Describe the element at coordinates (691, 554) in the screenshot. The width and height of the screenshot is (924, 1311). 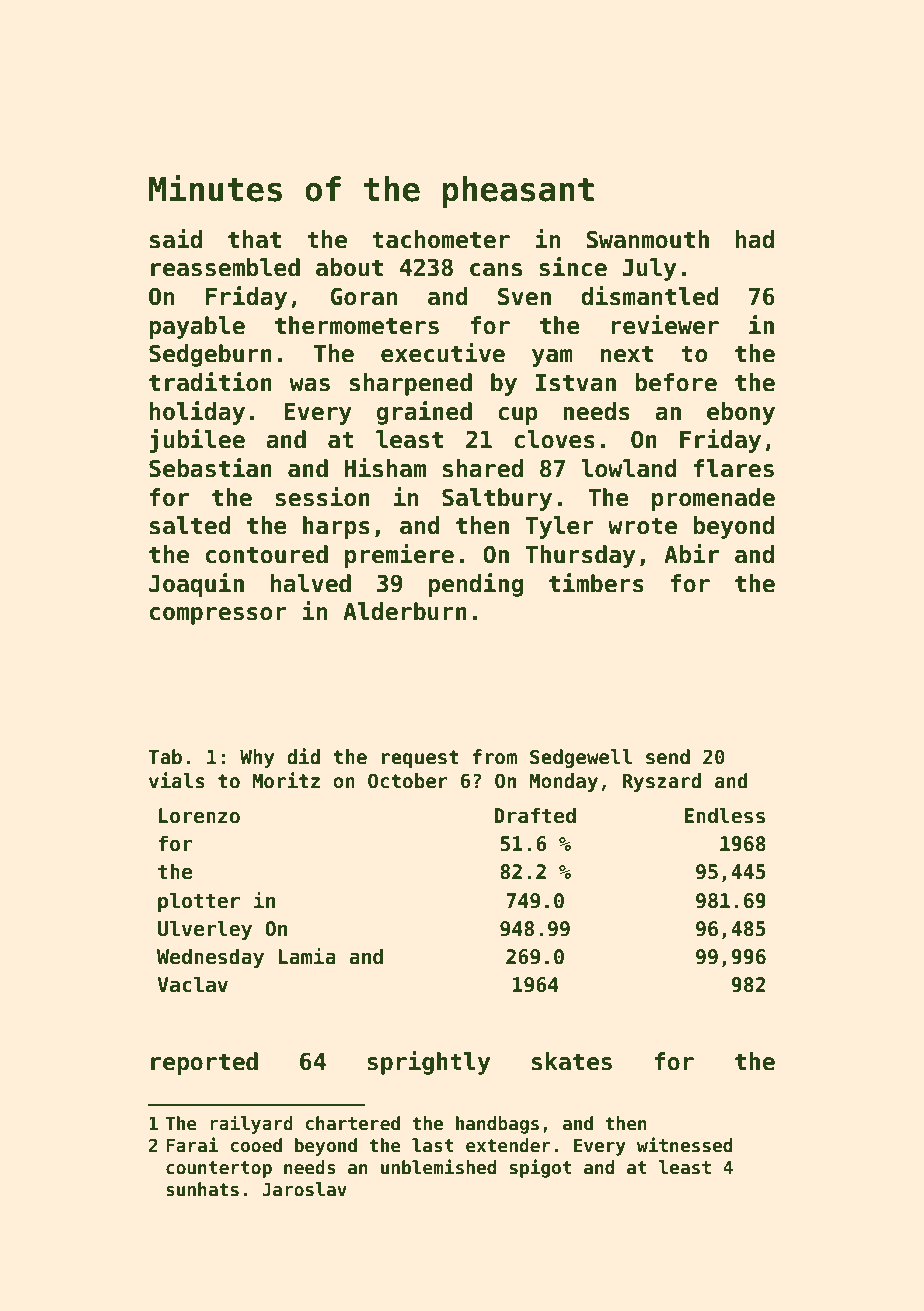
I see `Abir` at that location.
